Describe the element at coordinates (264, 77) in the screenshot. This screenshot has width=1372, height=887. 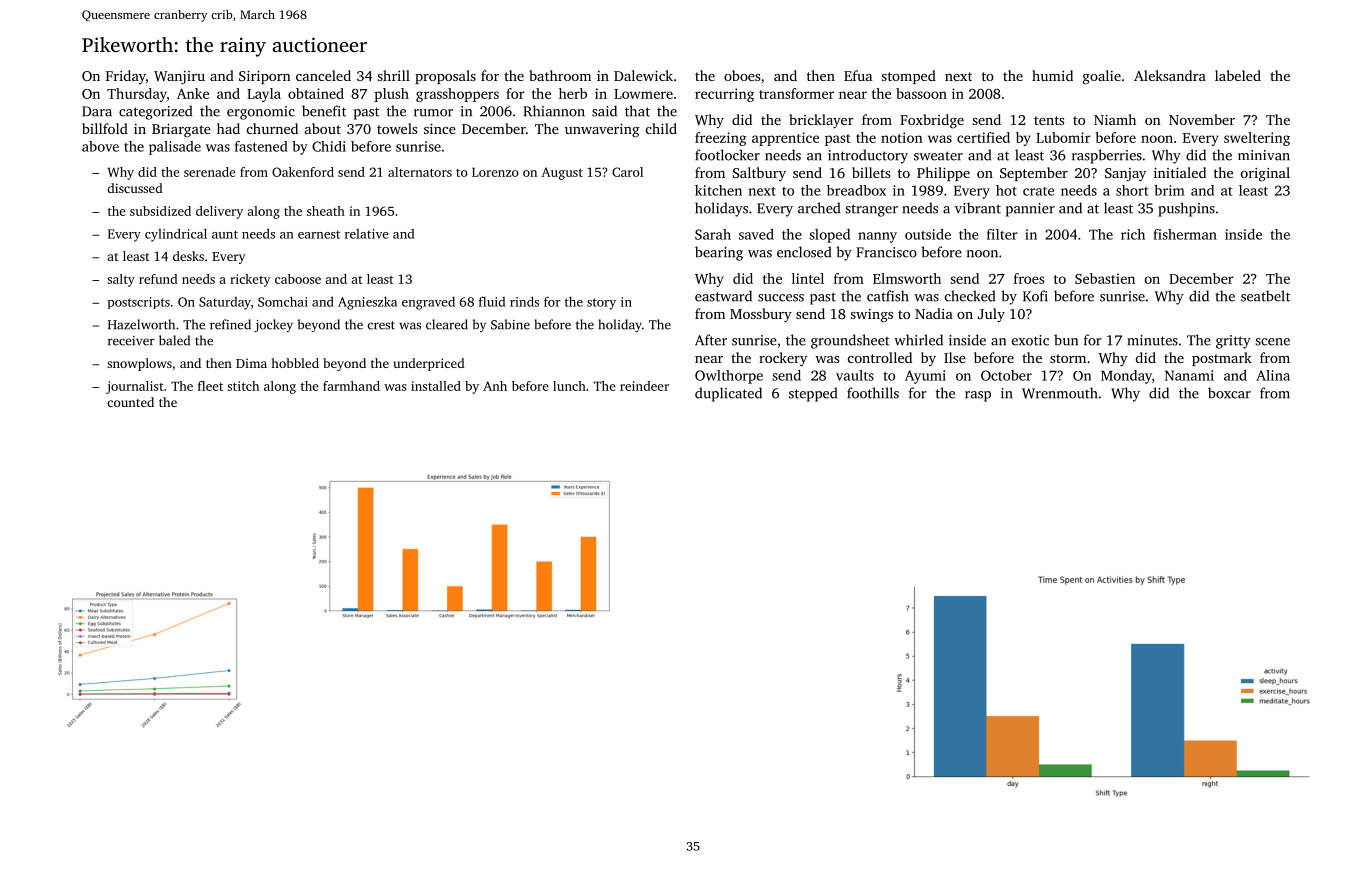
I see `Siriporn` at that location.
